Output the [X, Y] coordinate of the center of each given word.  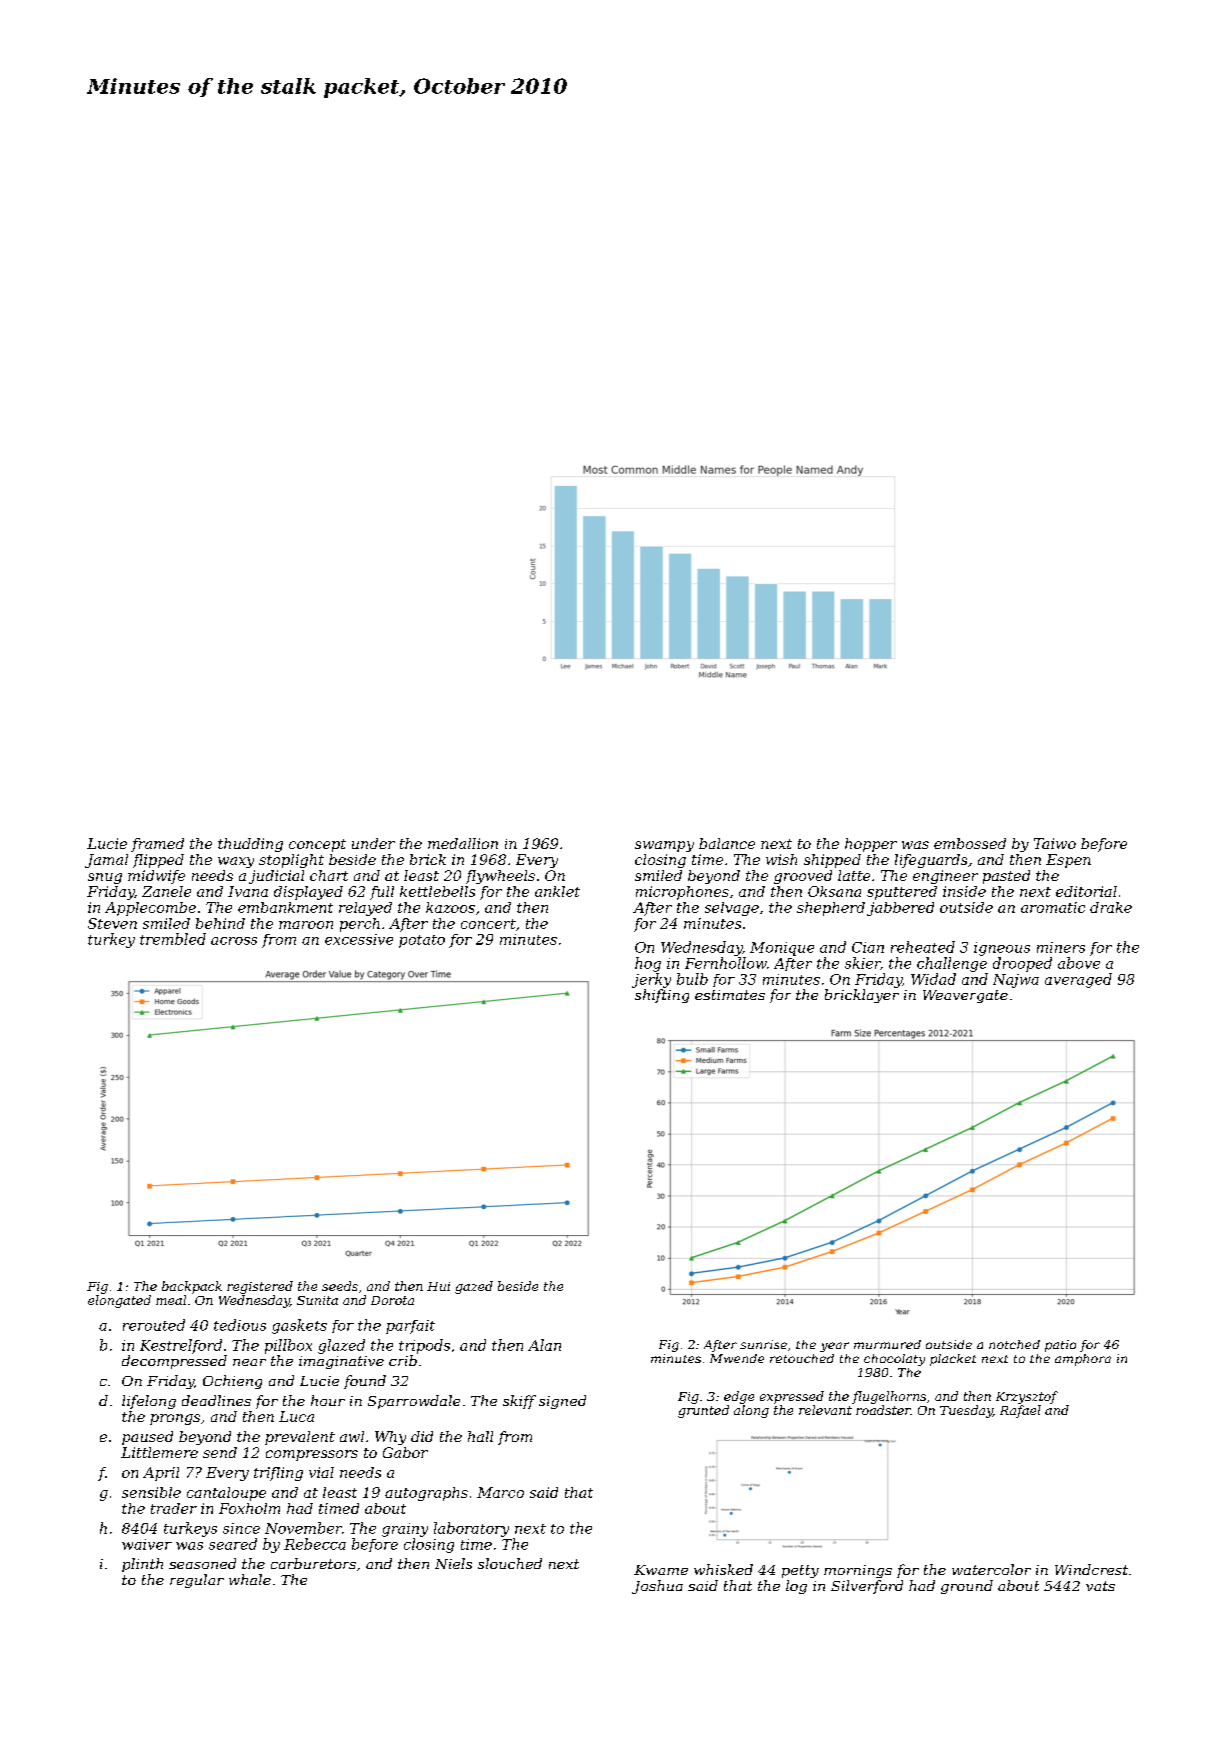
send [220, 1452]
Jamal [106, 861]
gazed [474, 1287]
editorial [1086, 891]
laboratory [471, 1529]
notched [1014, 1344]
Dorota [392, 1300]
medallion [463, 843]
